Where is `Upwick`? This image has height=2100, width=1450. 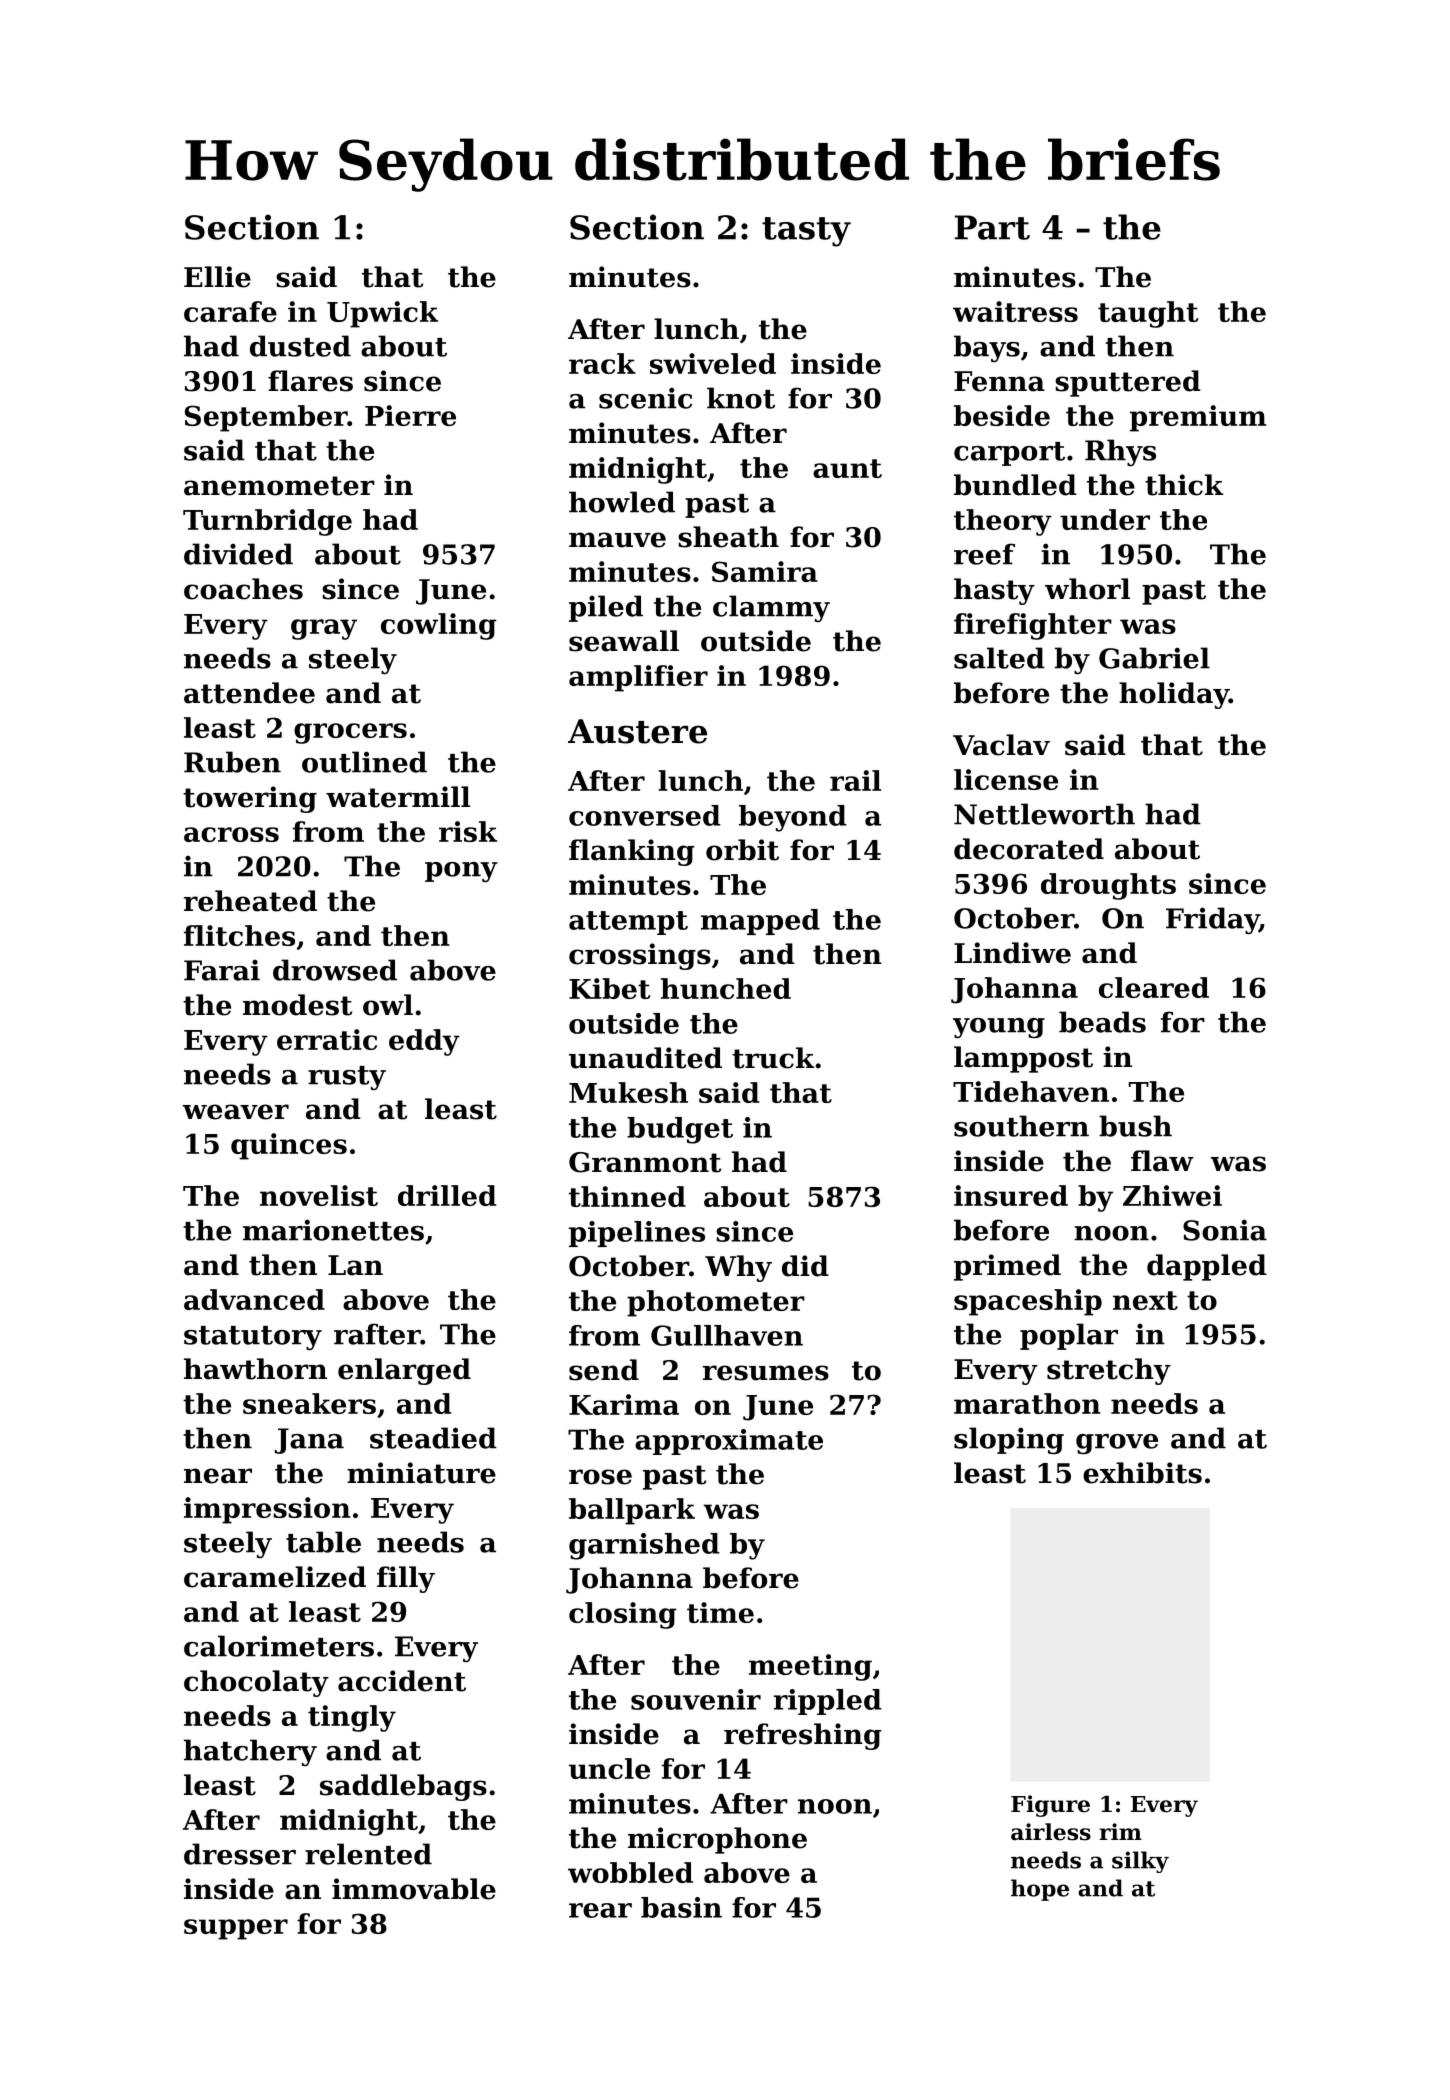 Upwick is located at coordinates (382, 314).
